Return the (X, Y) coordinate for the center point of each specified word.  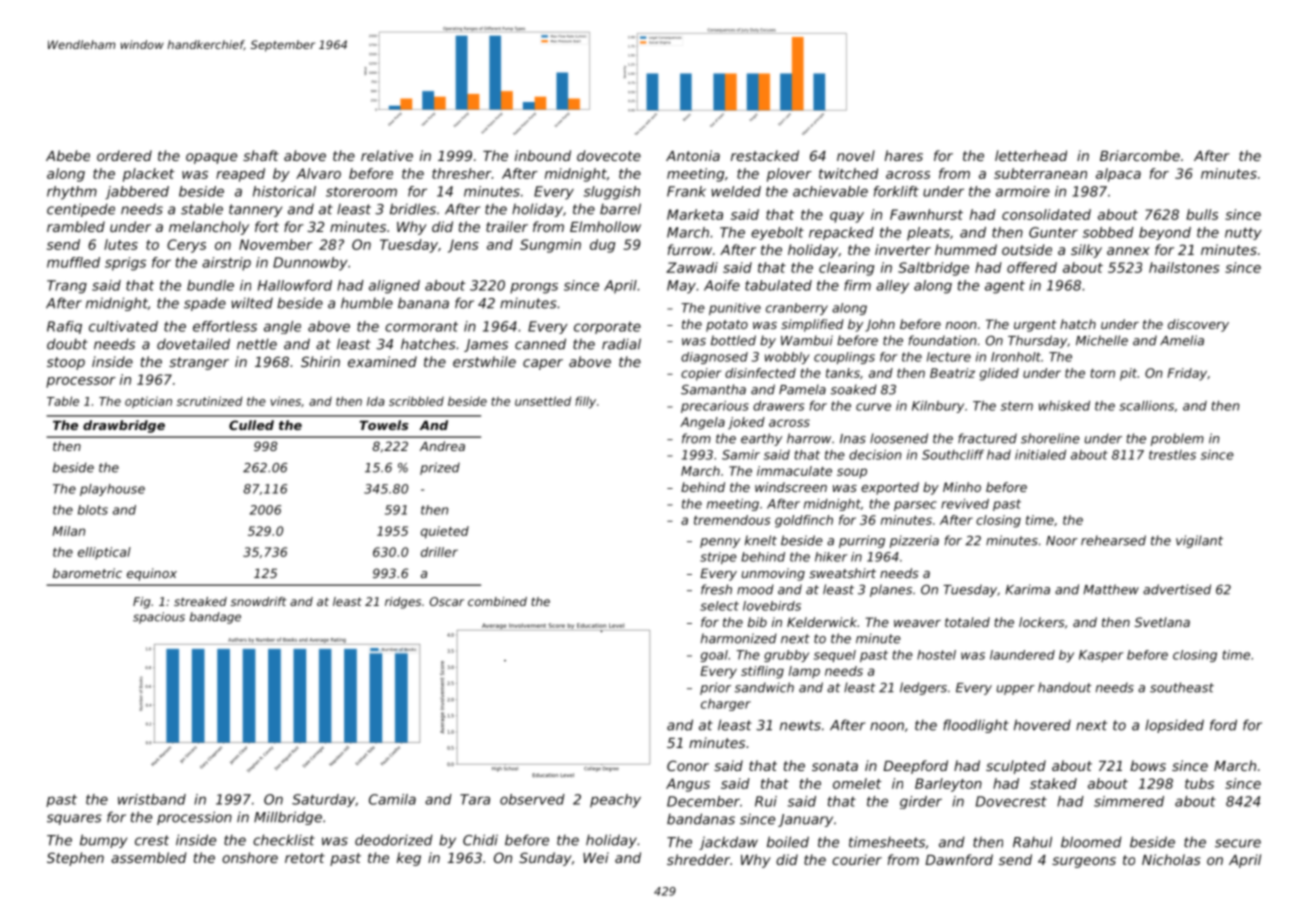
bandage (215, 618)
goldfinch (804, 521)
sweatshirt (842, 573)
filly (585, 402)
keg (409, 859)
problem (1177, 439)
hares (904, 155)
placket (149, 175)
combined (497, 601)
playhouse (112, 490)
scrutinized (210, 401)
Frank (686, 191)
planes (891, 590)
